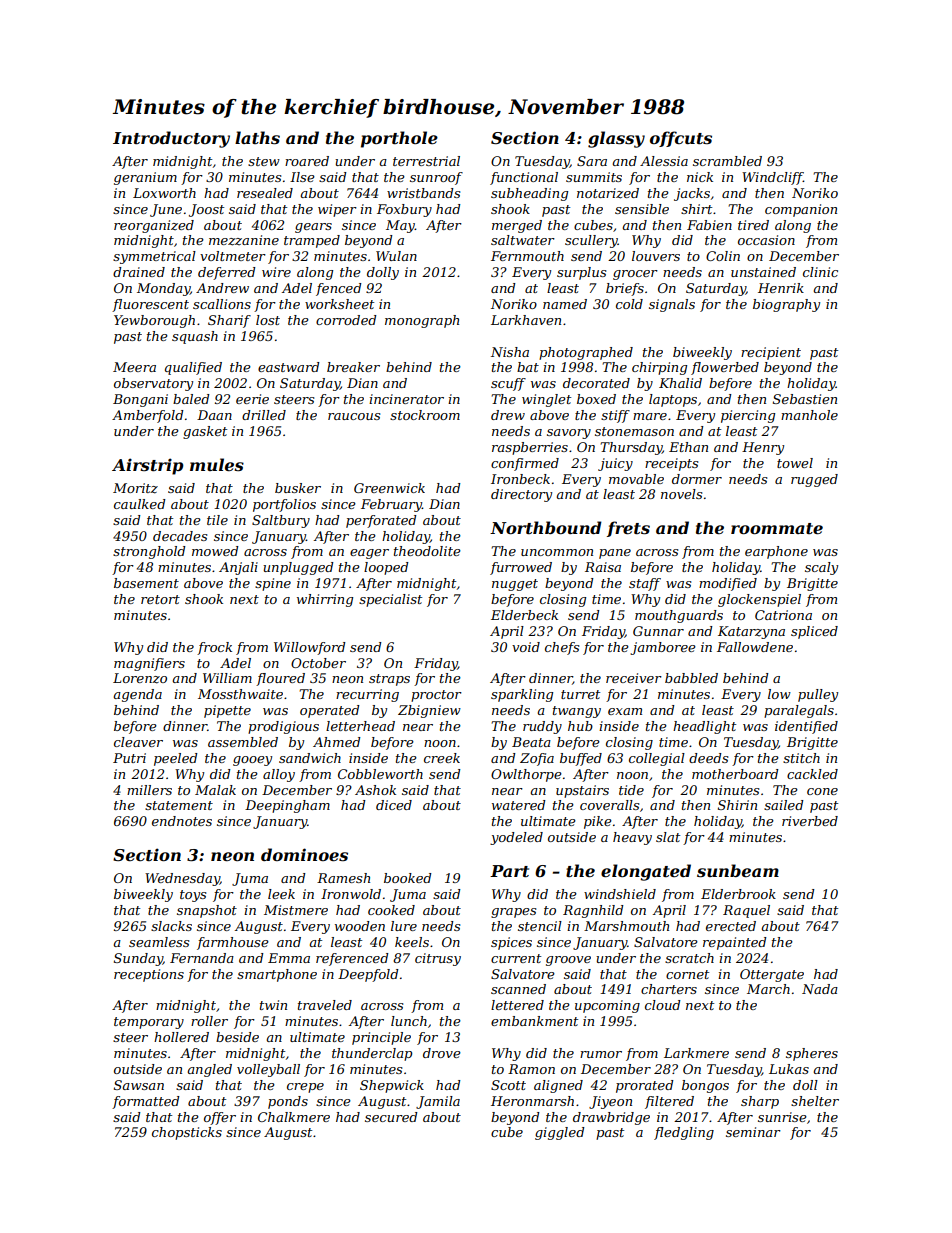 The height and width of the screenshot is (1233, 952). What do you see at coordinates (672, 305) in the screenshot?
I see `signals` at bounding box center [672, 305].
